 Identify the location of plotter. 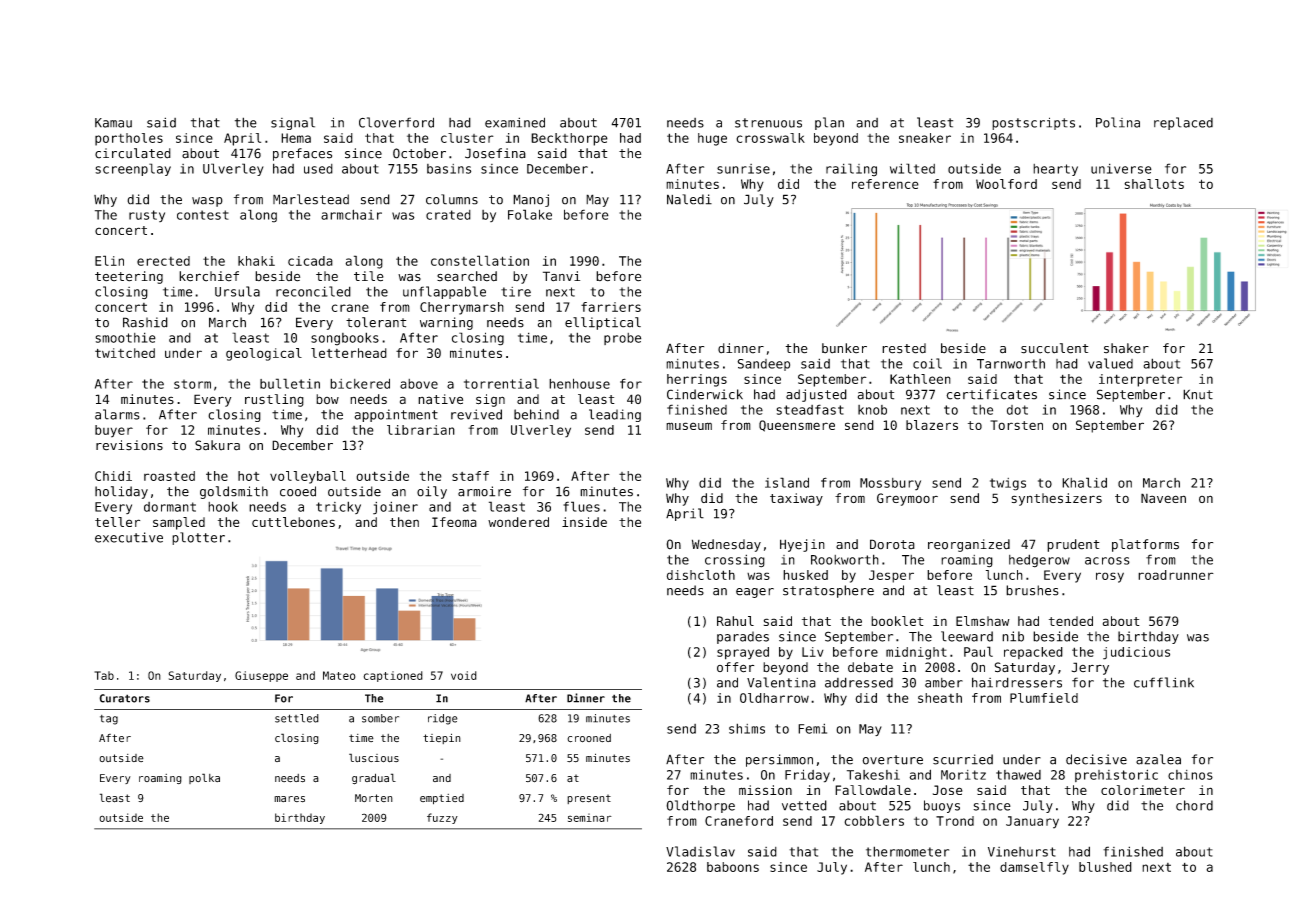
(198, 538).
